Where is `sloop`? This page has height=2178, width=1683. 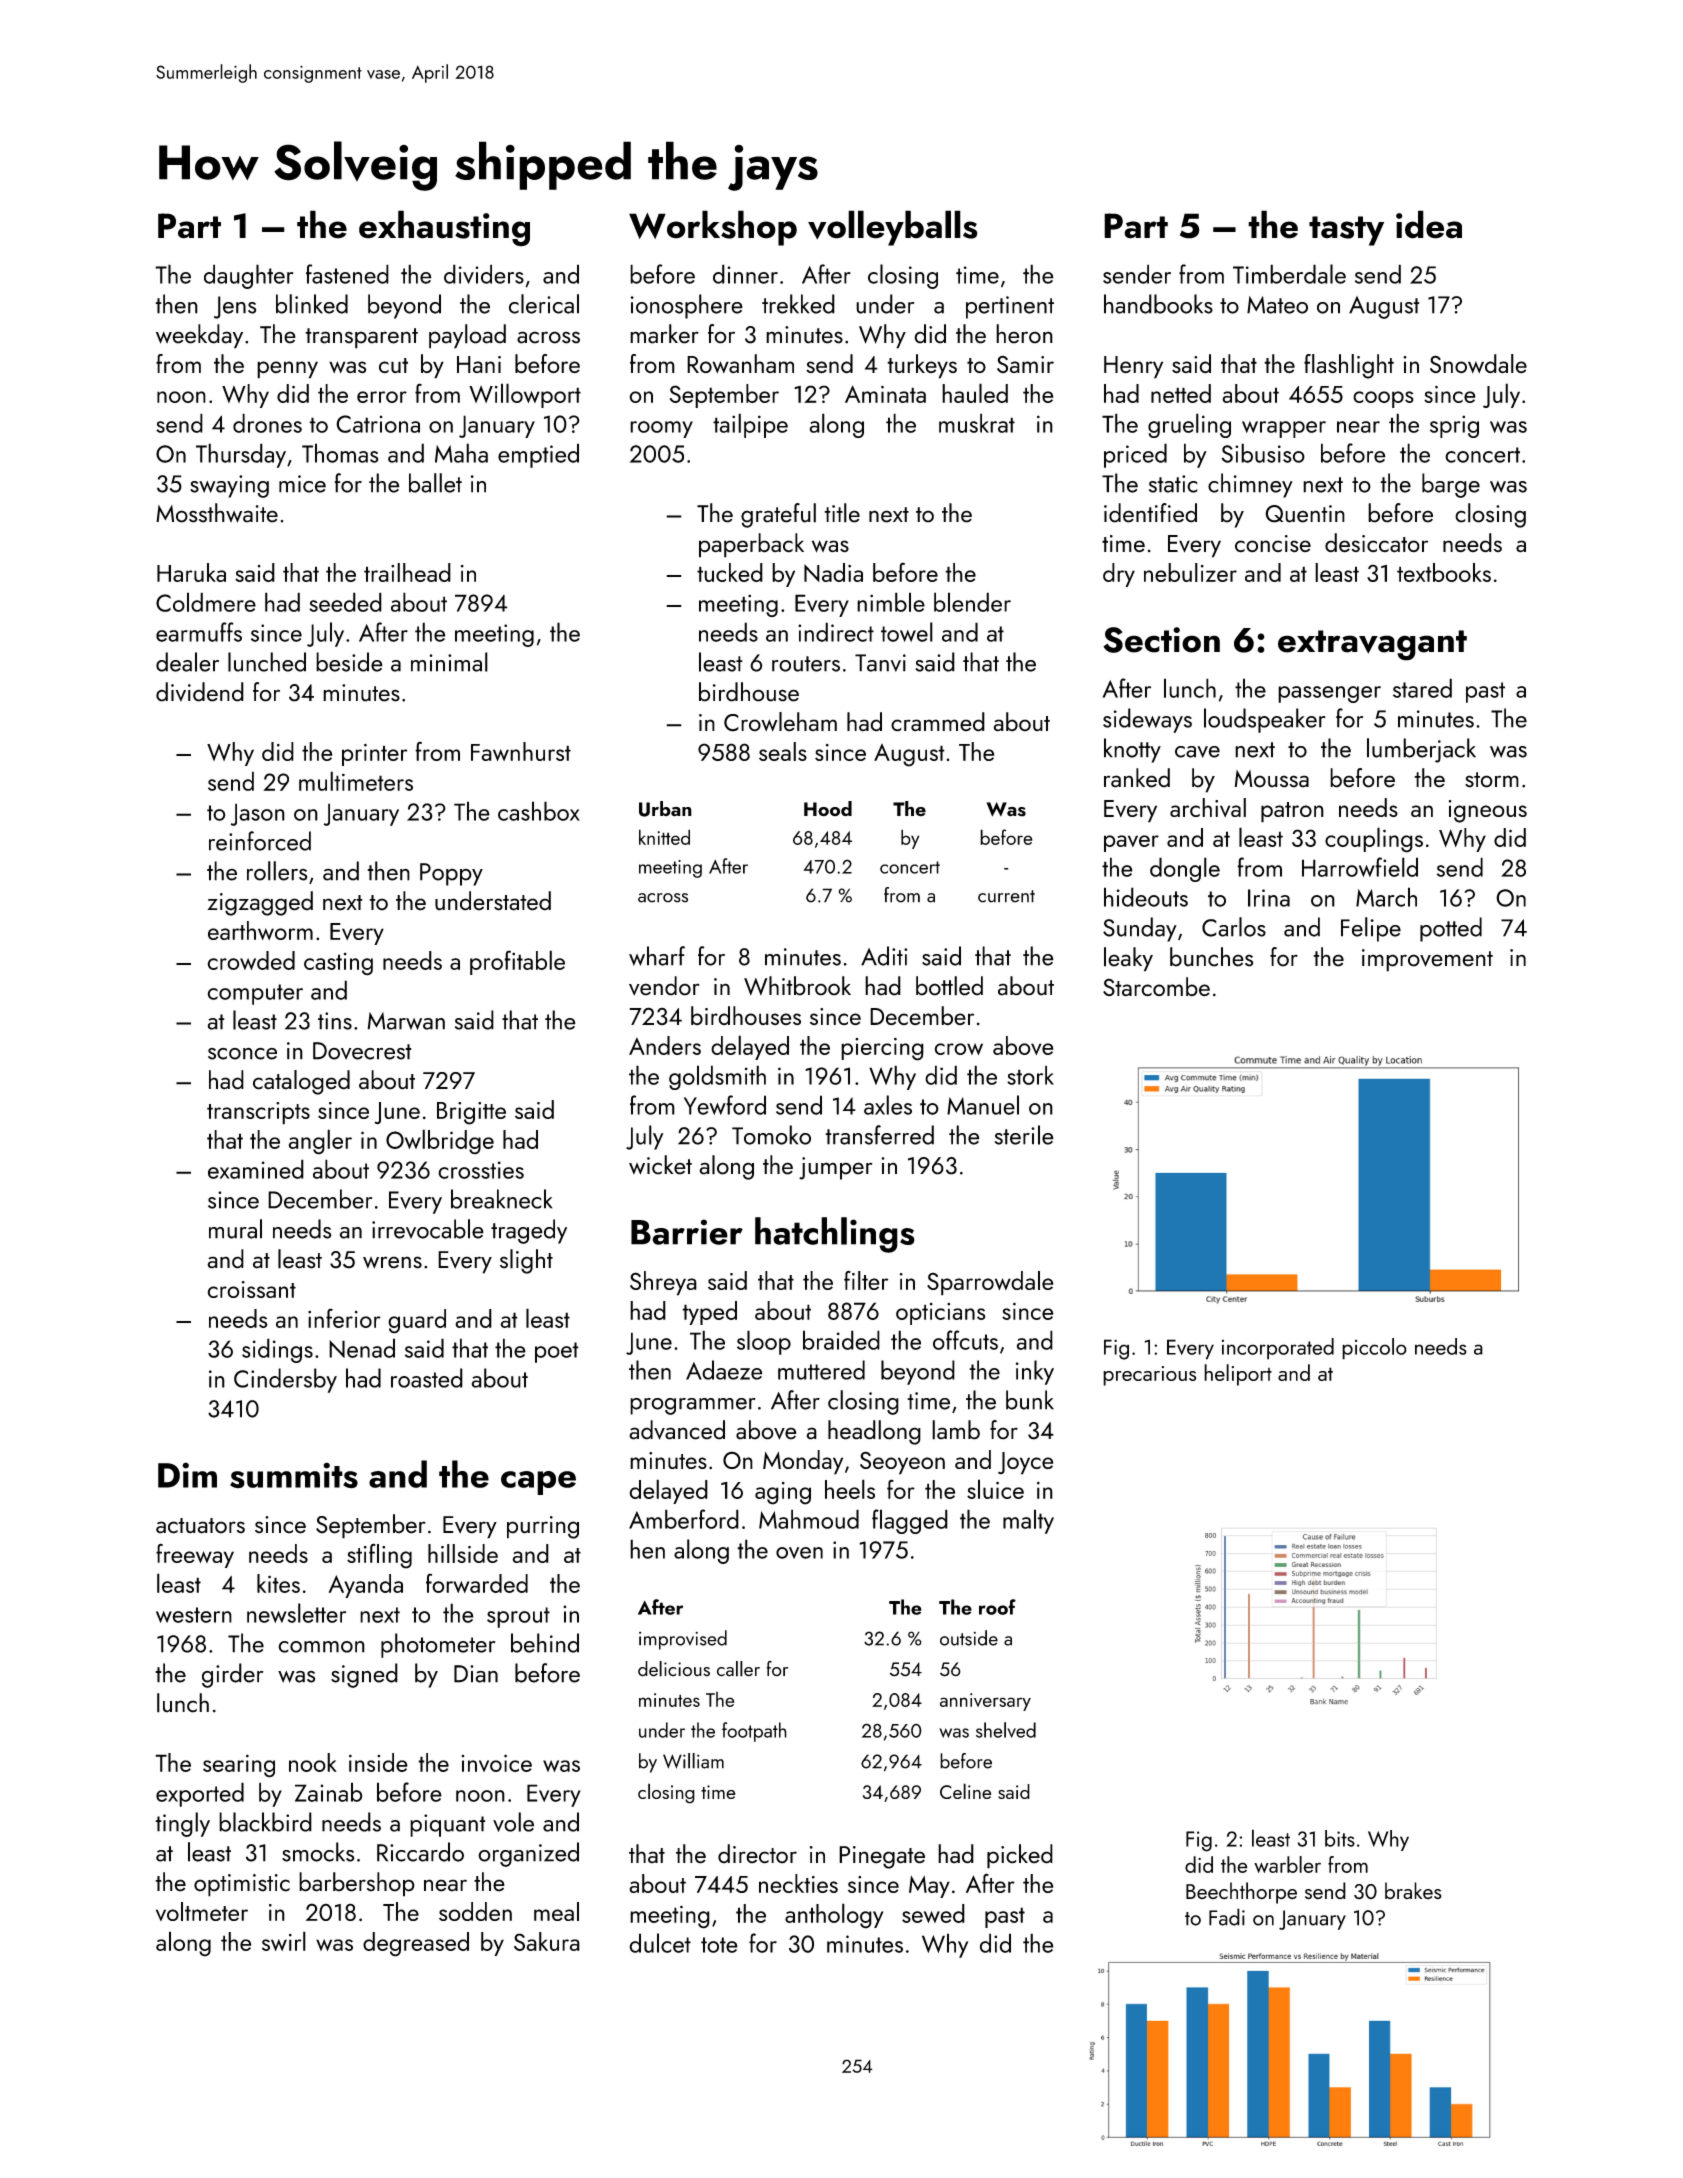 sloop is located at coordinates (764, 1342).
